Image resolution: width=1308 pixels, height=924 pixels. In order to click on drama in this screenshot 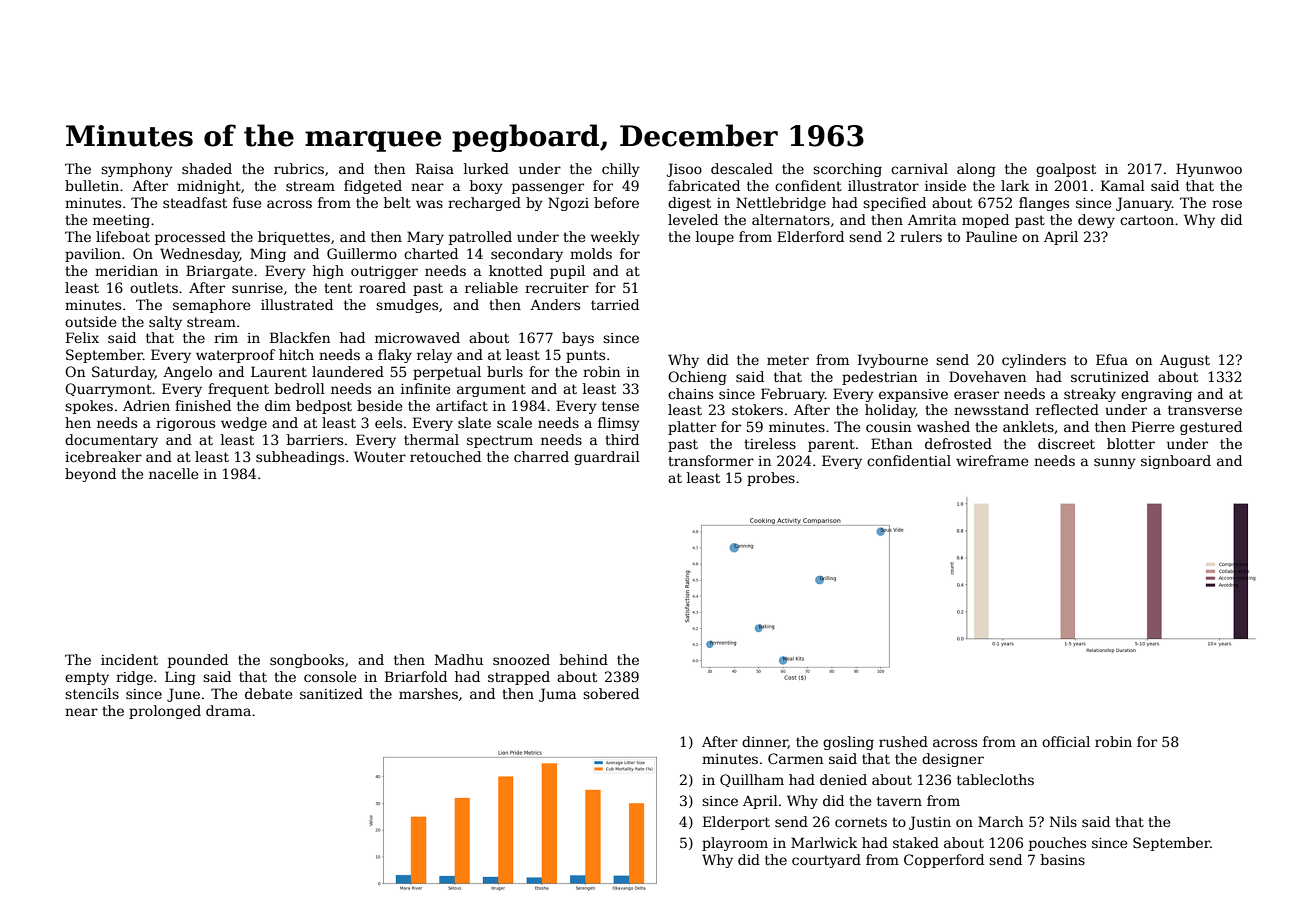, I will do `click(228, 710)`.
